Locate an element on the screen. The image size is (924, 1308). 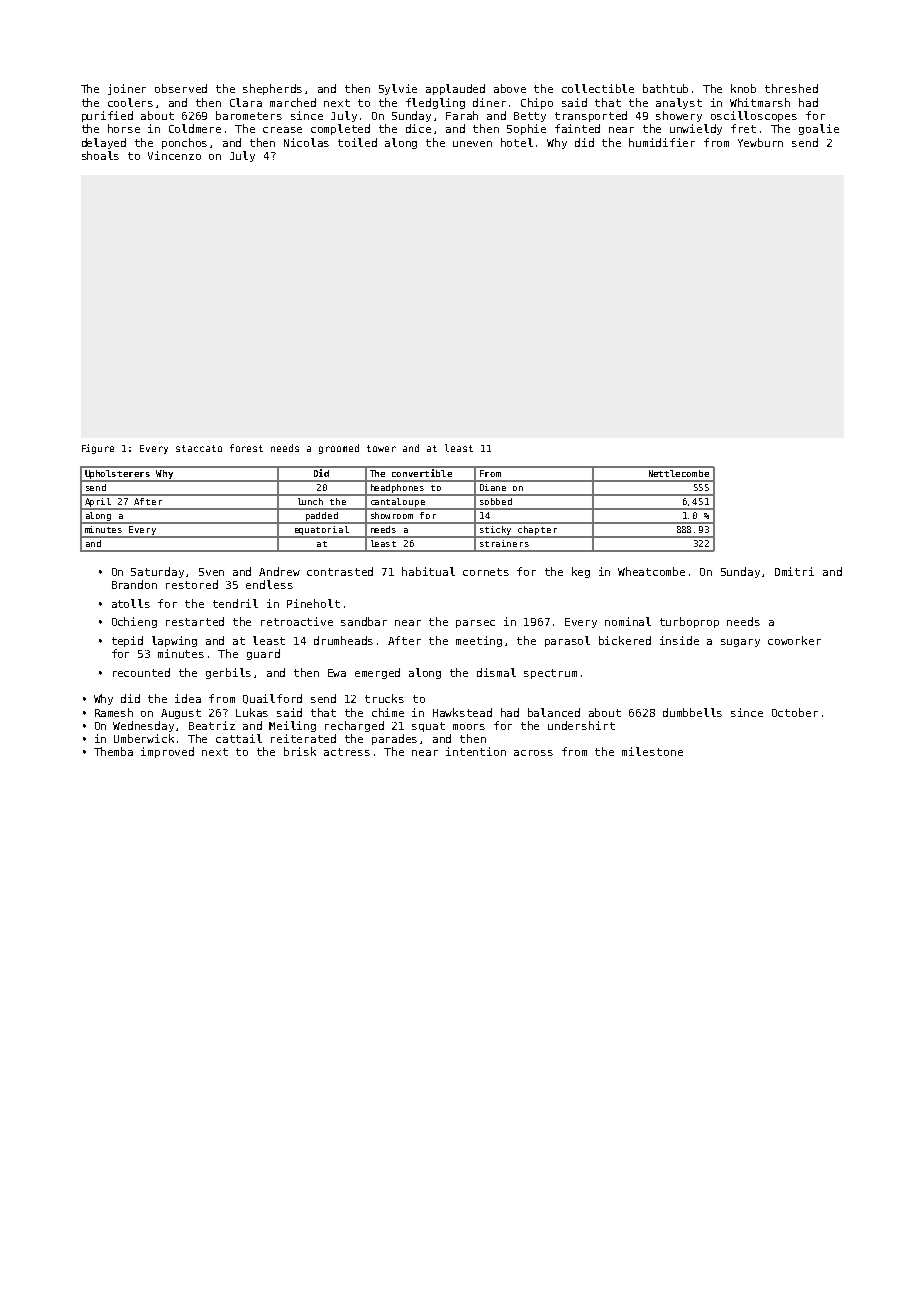
Wheatcombe is located at coordinates (651, 571).
